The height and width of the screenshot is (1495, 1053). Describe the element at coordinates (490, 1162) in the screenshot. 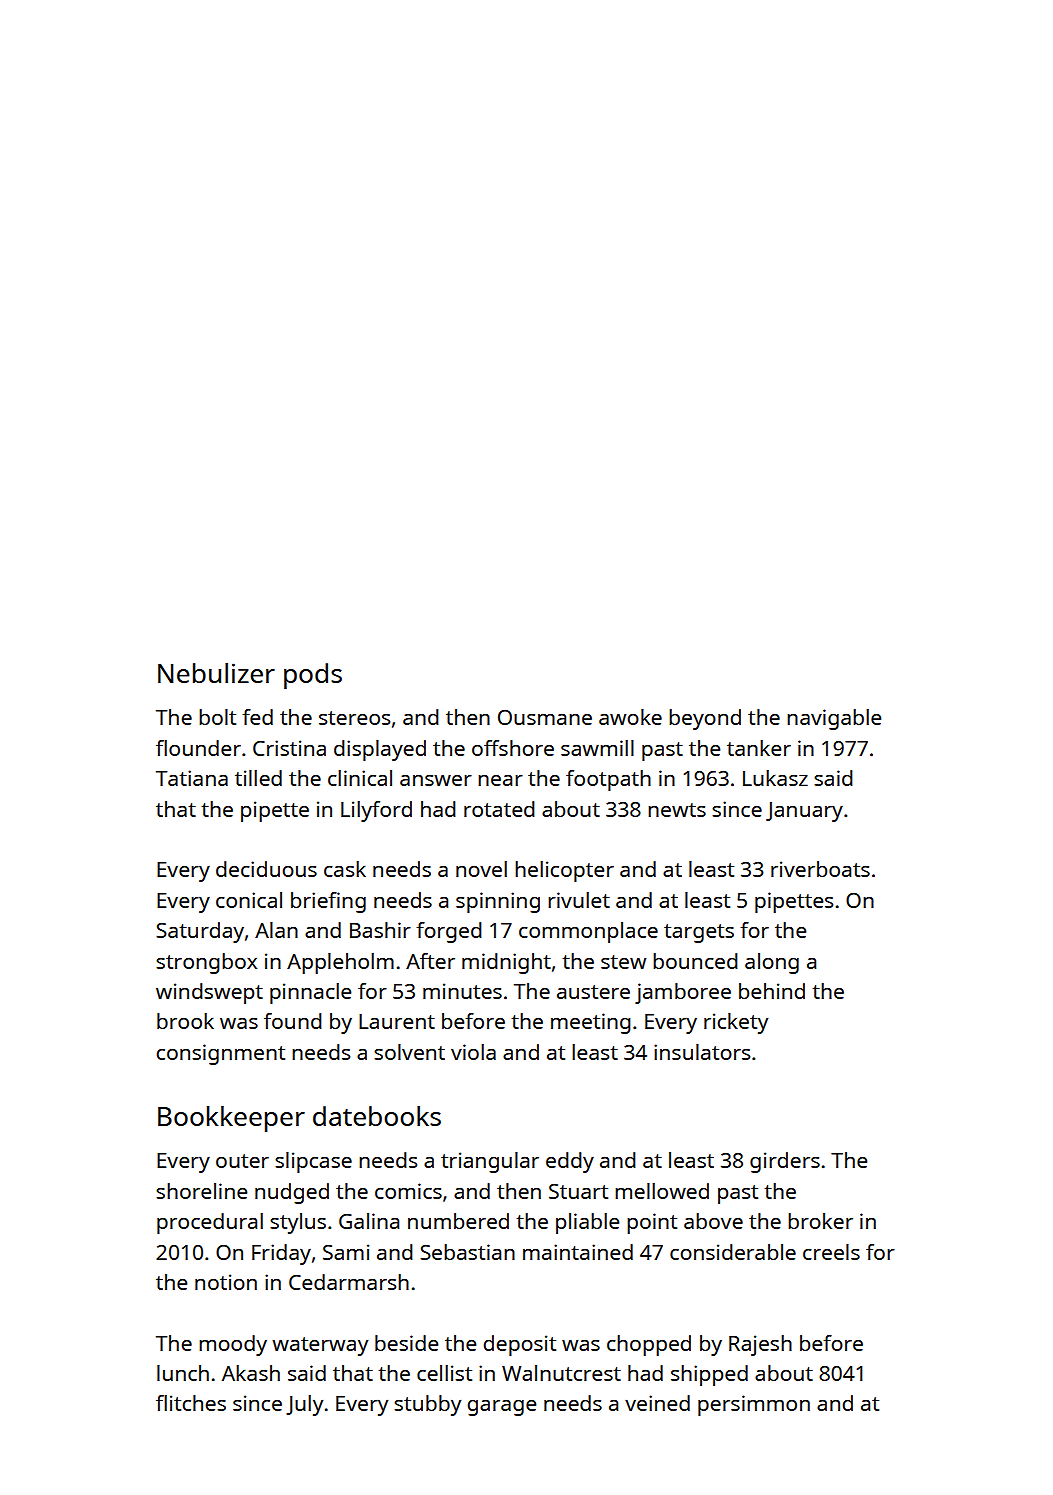

I see `triangular` at that location.
